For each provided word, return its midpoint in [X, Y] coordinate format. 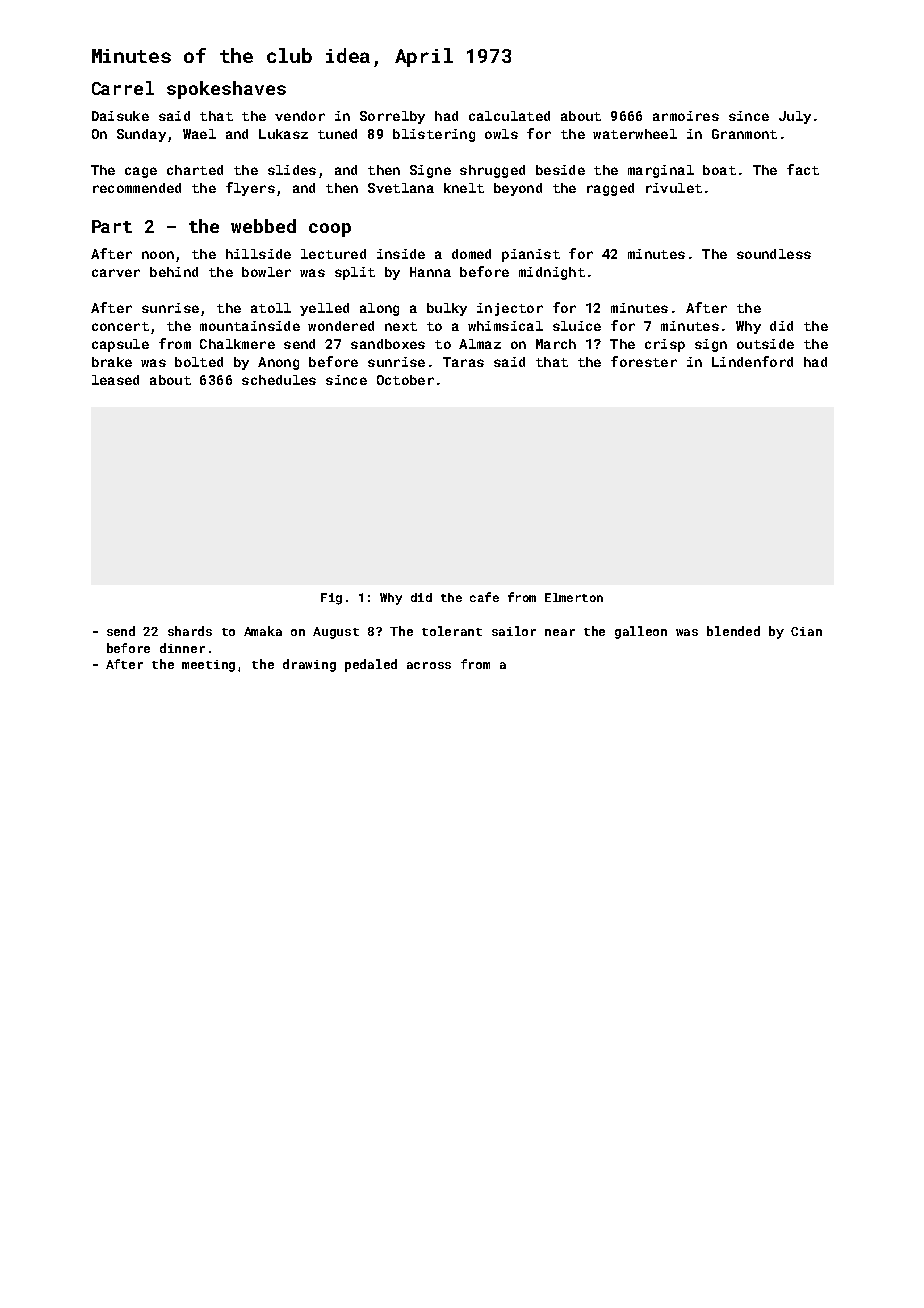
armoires [686, 116]
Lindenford [752, 361]
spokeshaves [226, 90]
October [405, 380]
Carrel [123, 88]
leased [115, 380]
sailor [514, 631]
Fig [331, 599]
